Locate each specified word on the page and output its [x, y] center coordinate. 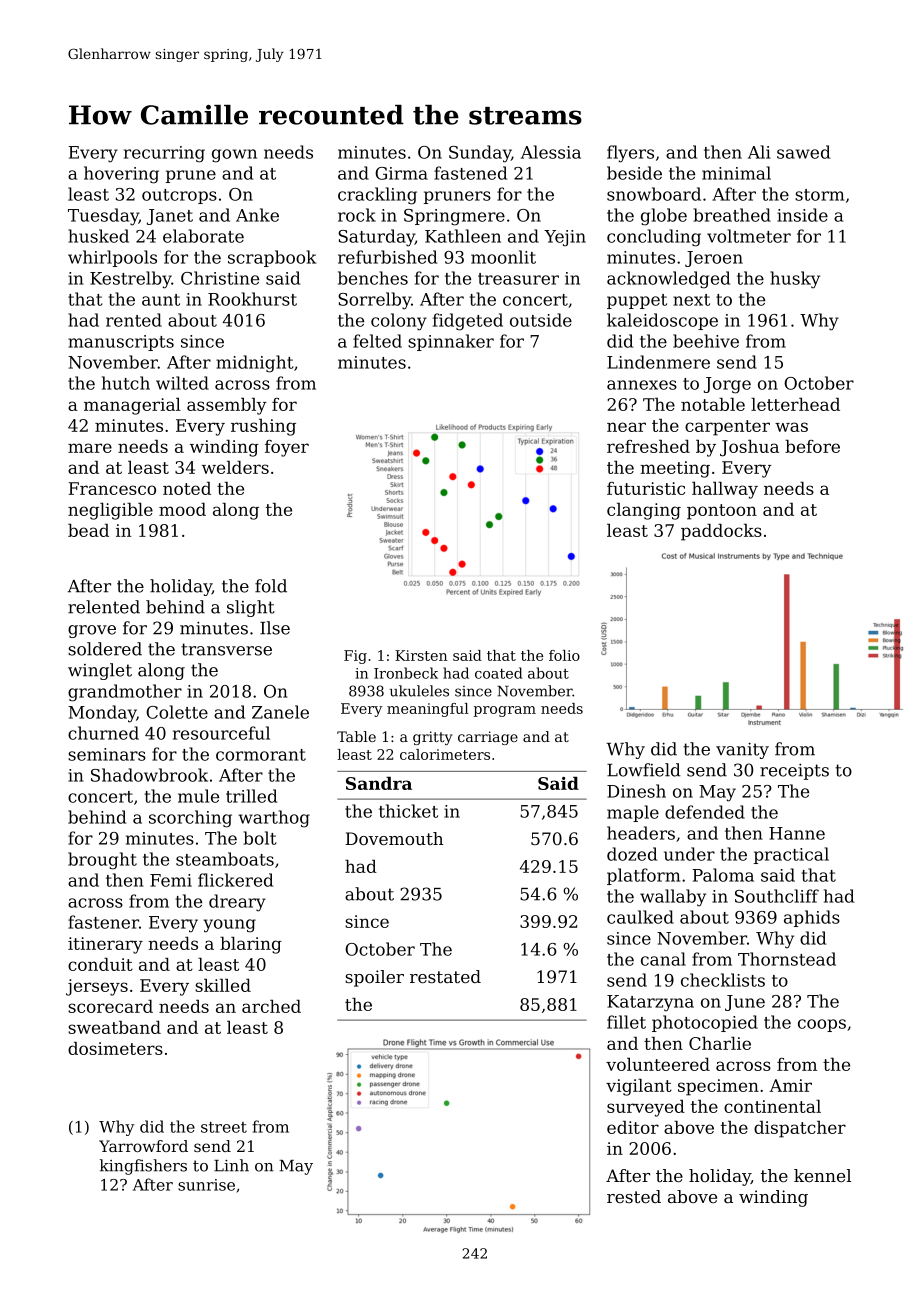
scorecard [110, 1006]
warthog [274, 819]
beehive [706, 341]
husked [98, 236]
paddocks [721, 532]
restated [445, 976]
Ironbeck [406, 673]
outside [541, 320]
